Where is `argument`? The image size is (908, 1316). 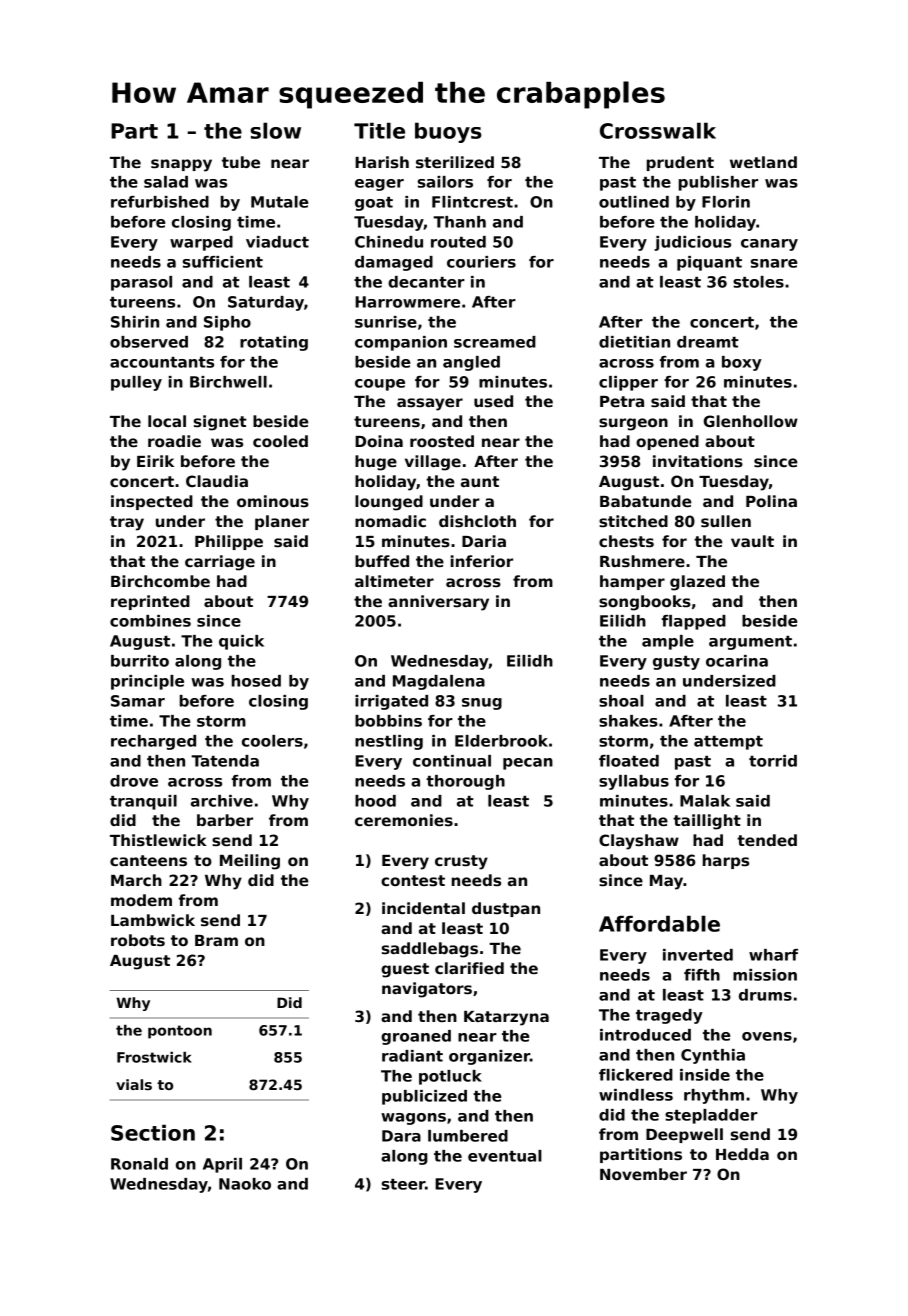
argument is located at coordinates (750, 643).
